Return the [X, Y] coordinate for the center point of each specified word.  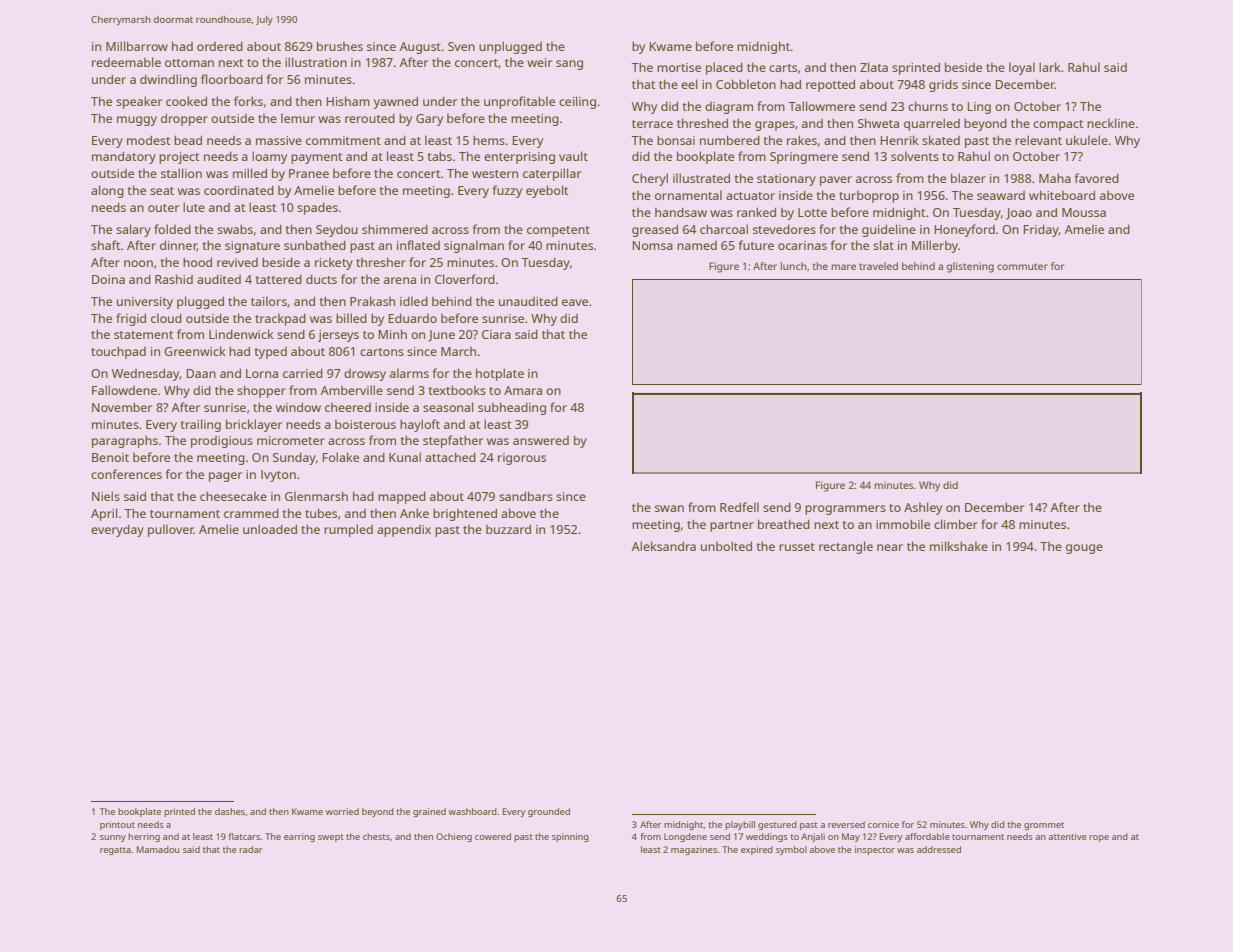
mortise [679, 67]
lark [1050, 67]
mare [844, 267]
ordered [220, 46]
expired [757, 850]
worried [342, 811]
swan [669, 508]
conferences [126, 474]
